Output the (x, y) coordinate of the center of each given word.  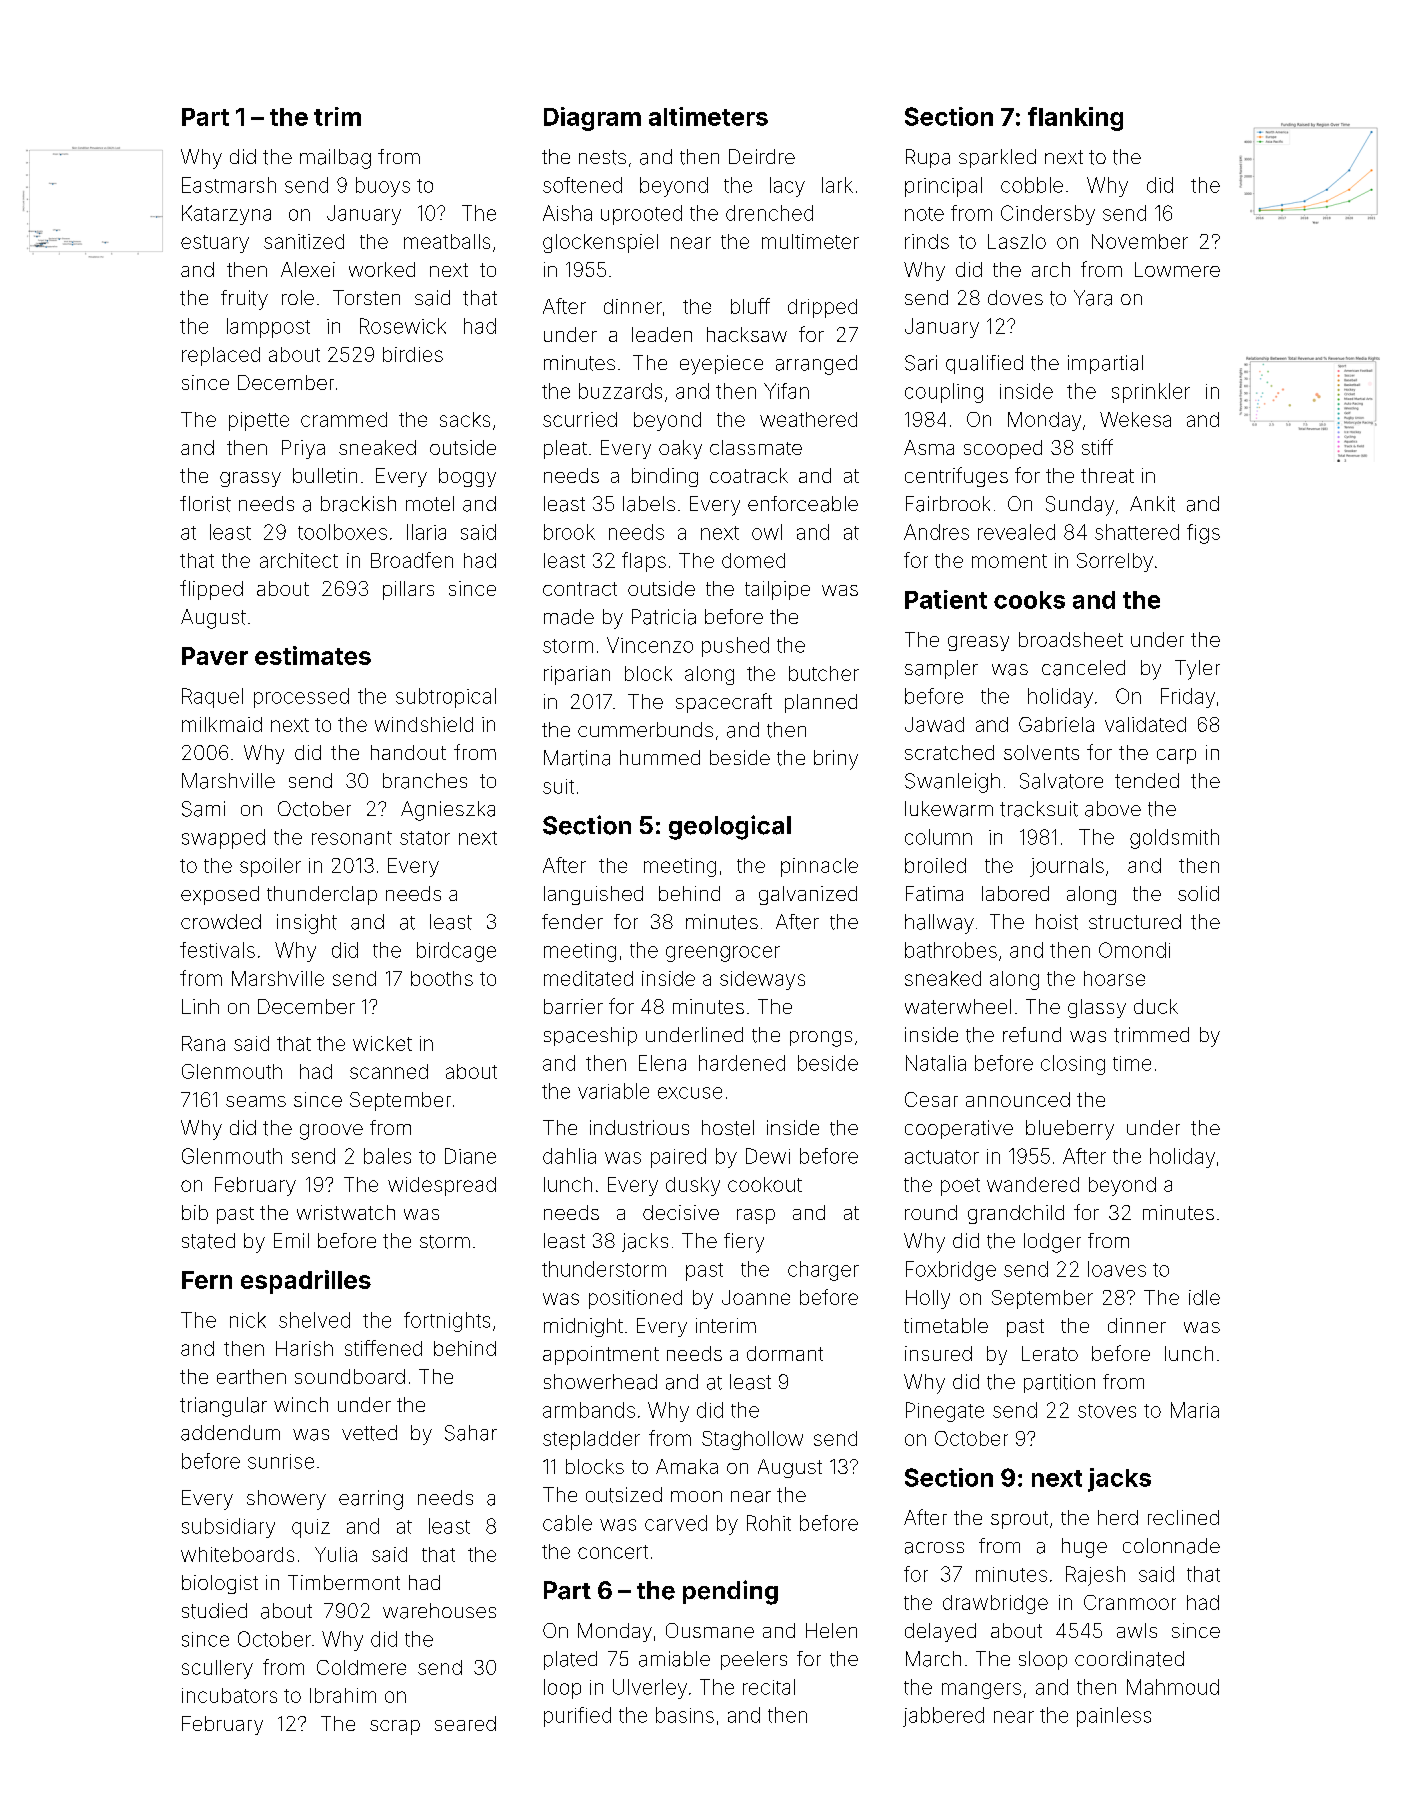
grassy (250, 479)
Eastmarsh (229, 185)
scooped (1003, 449)
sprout (1019, 1520)
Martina (577, 758)
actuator (942, 1157)
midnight (583, 1327)
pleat (565, 449)
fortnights (447, 1322)
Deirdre (762, 156)
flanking (1075, 119)
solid (1198, 893)
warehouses (439, 1611)
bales (387, 1156)
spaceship (590, 1036)
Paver (215, 656)
